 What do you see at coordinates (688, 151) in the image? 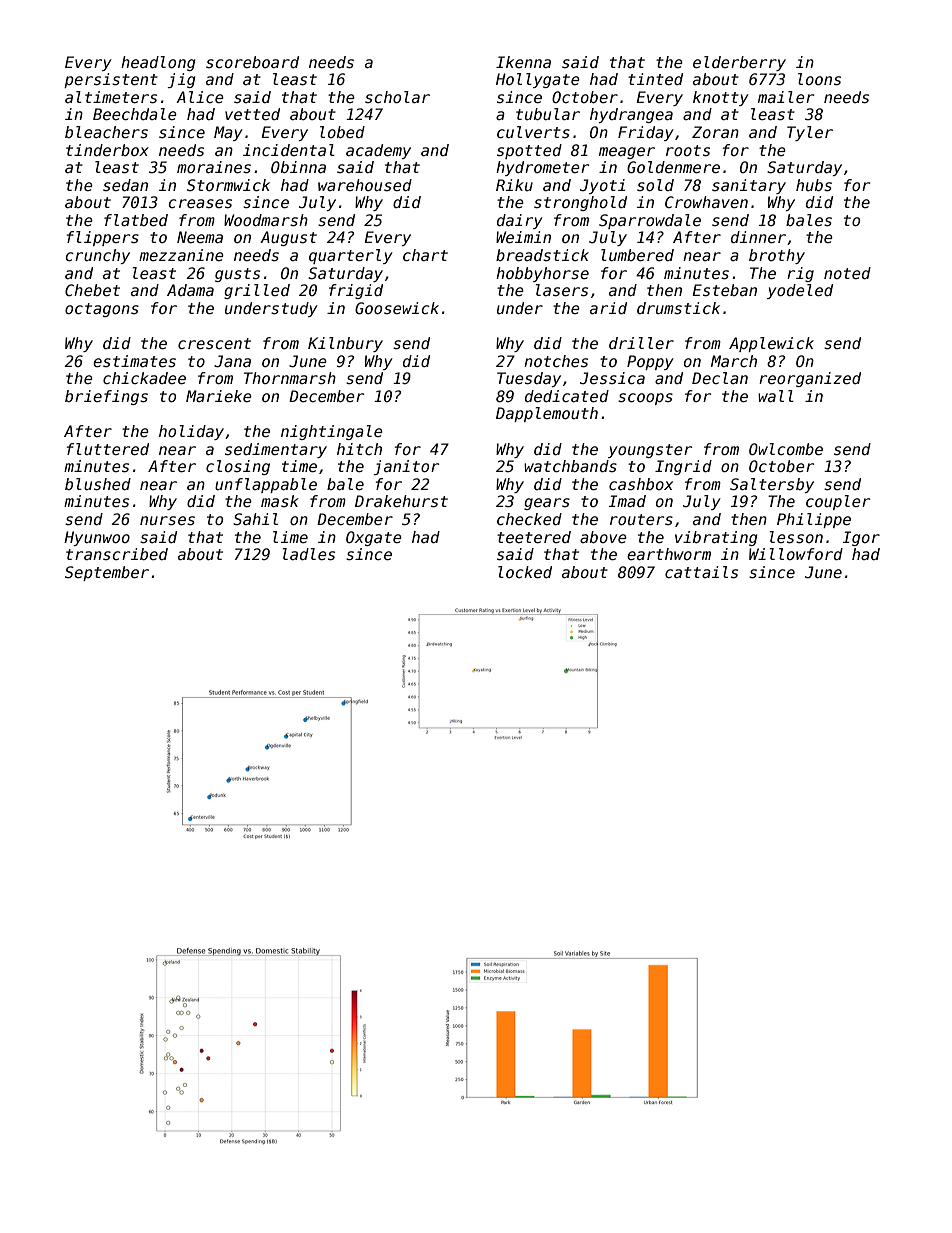
I see `roots` at bounding box center [688, 151].
